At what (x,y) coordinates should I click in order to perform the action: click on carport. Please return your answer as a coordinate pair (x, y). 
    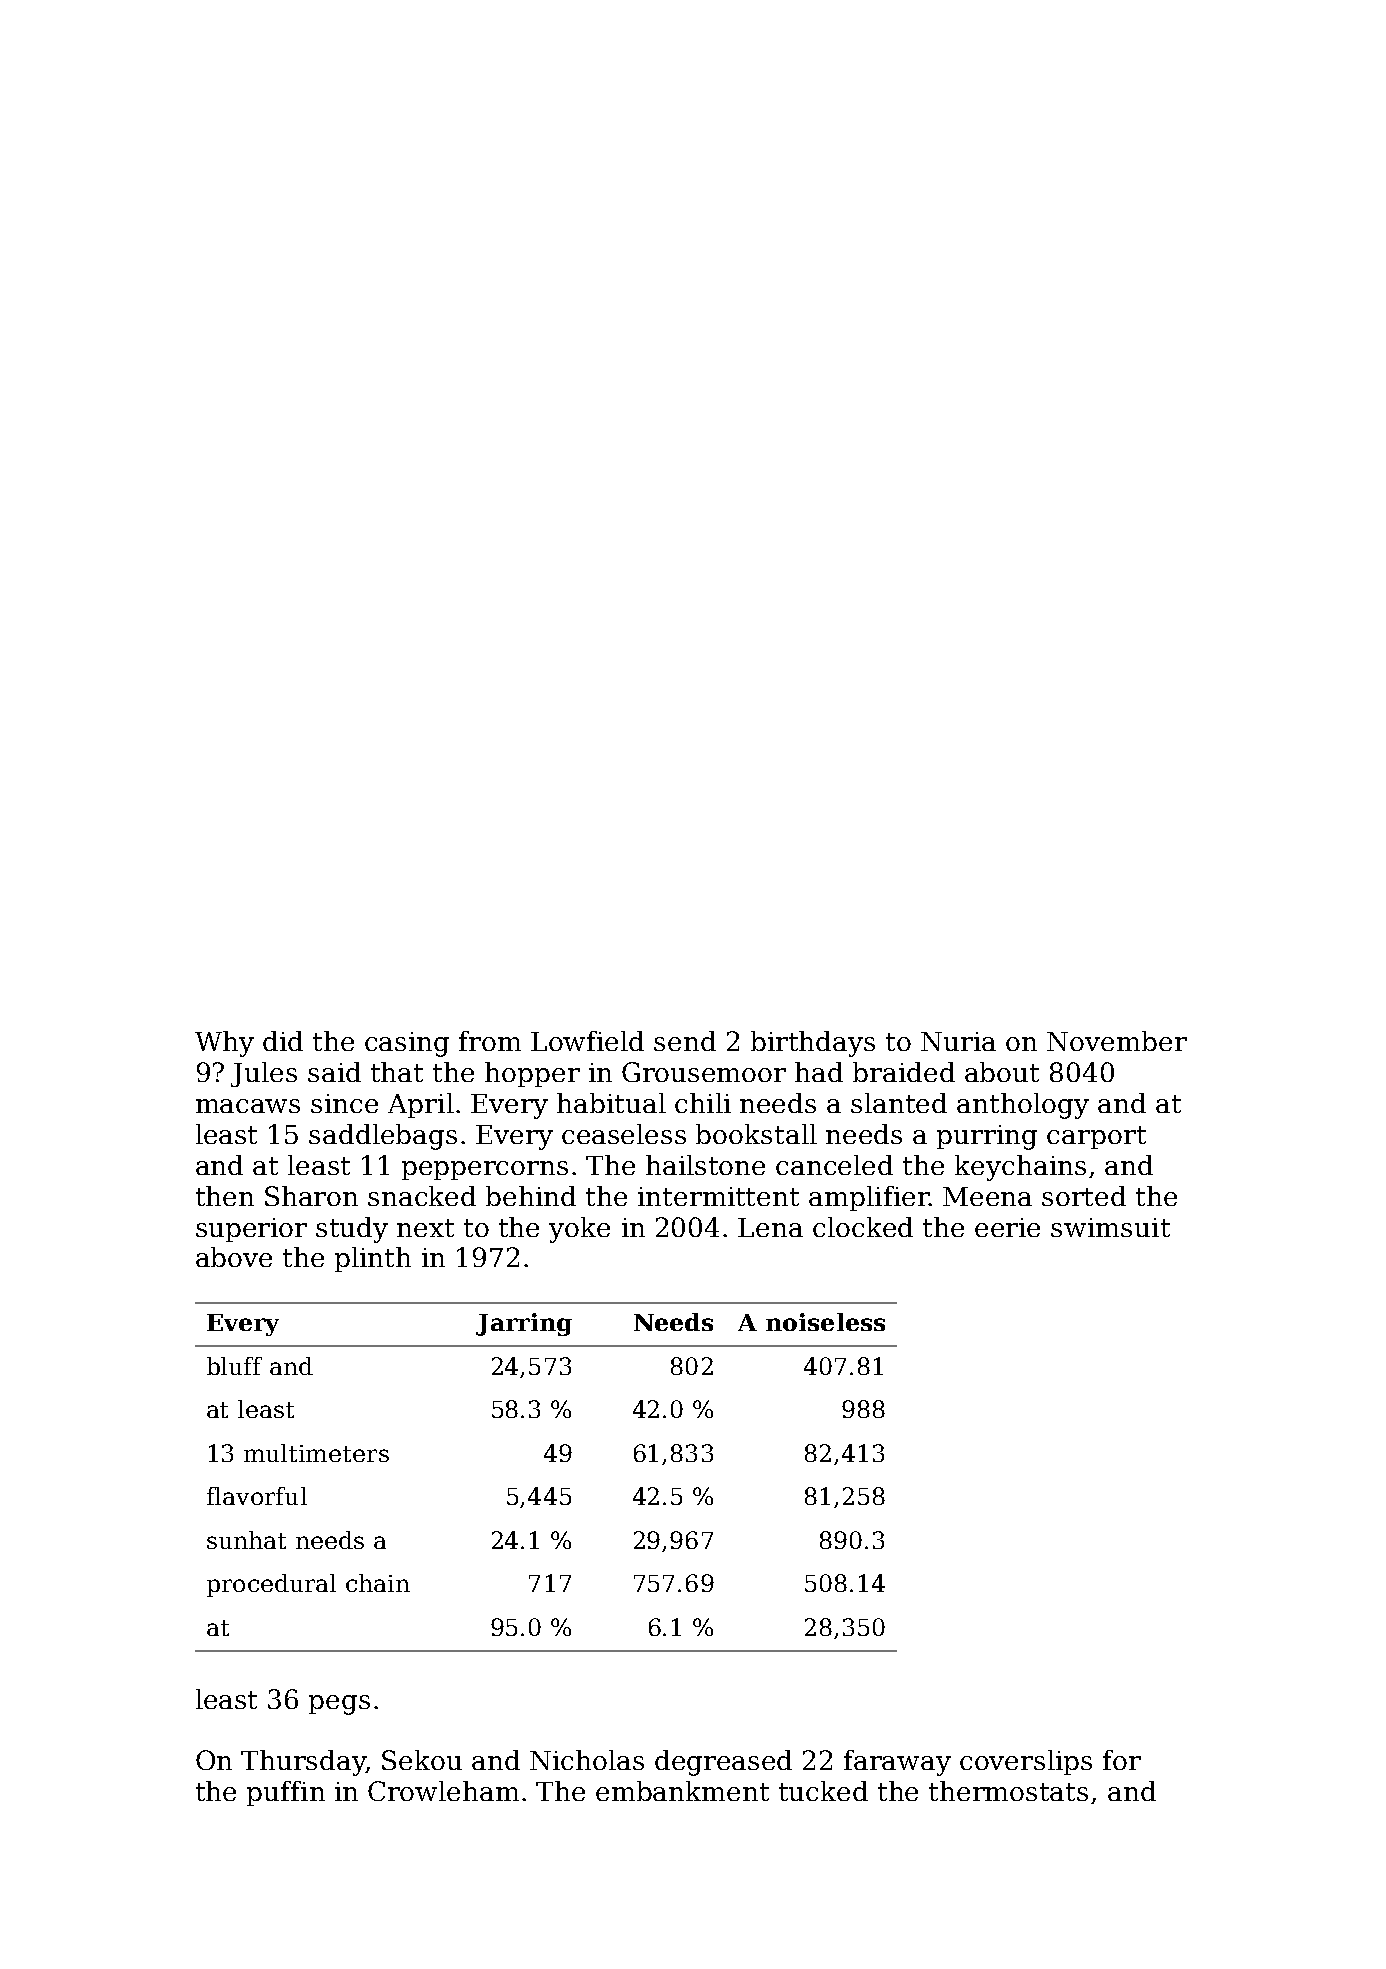
    Looking at the image, I should click on (1096, 1137).
